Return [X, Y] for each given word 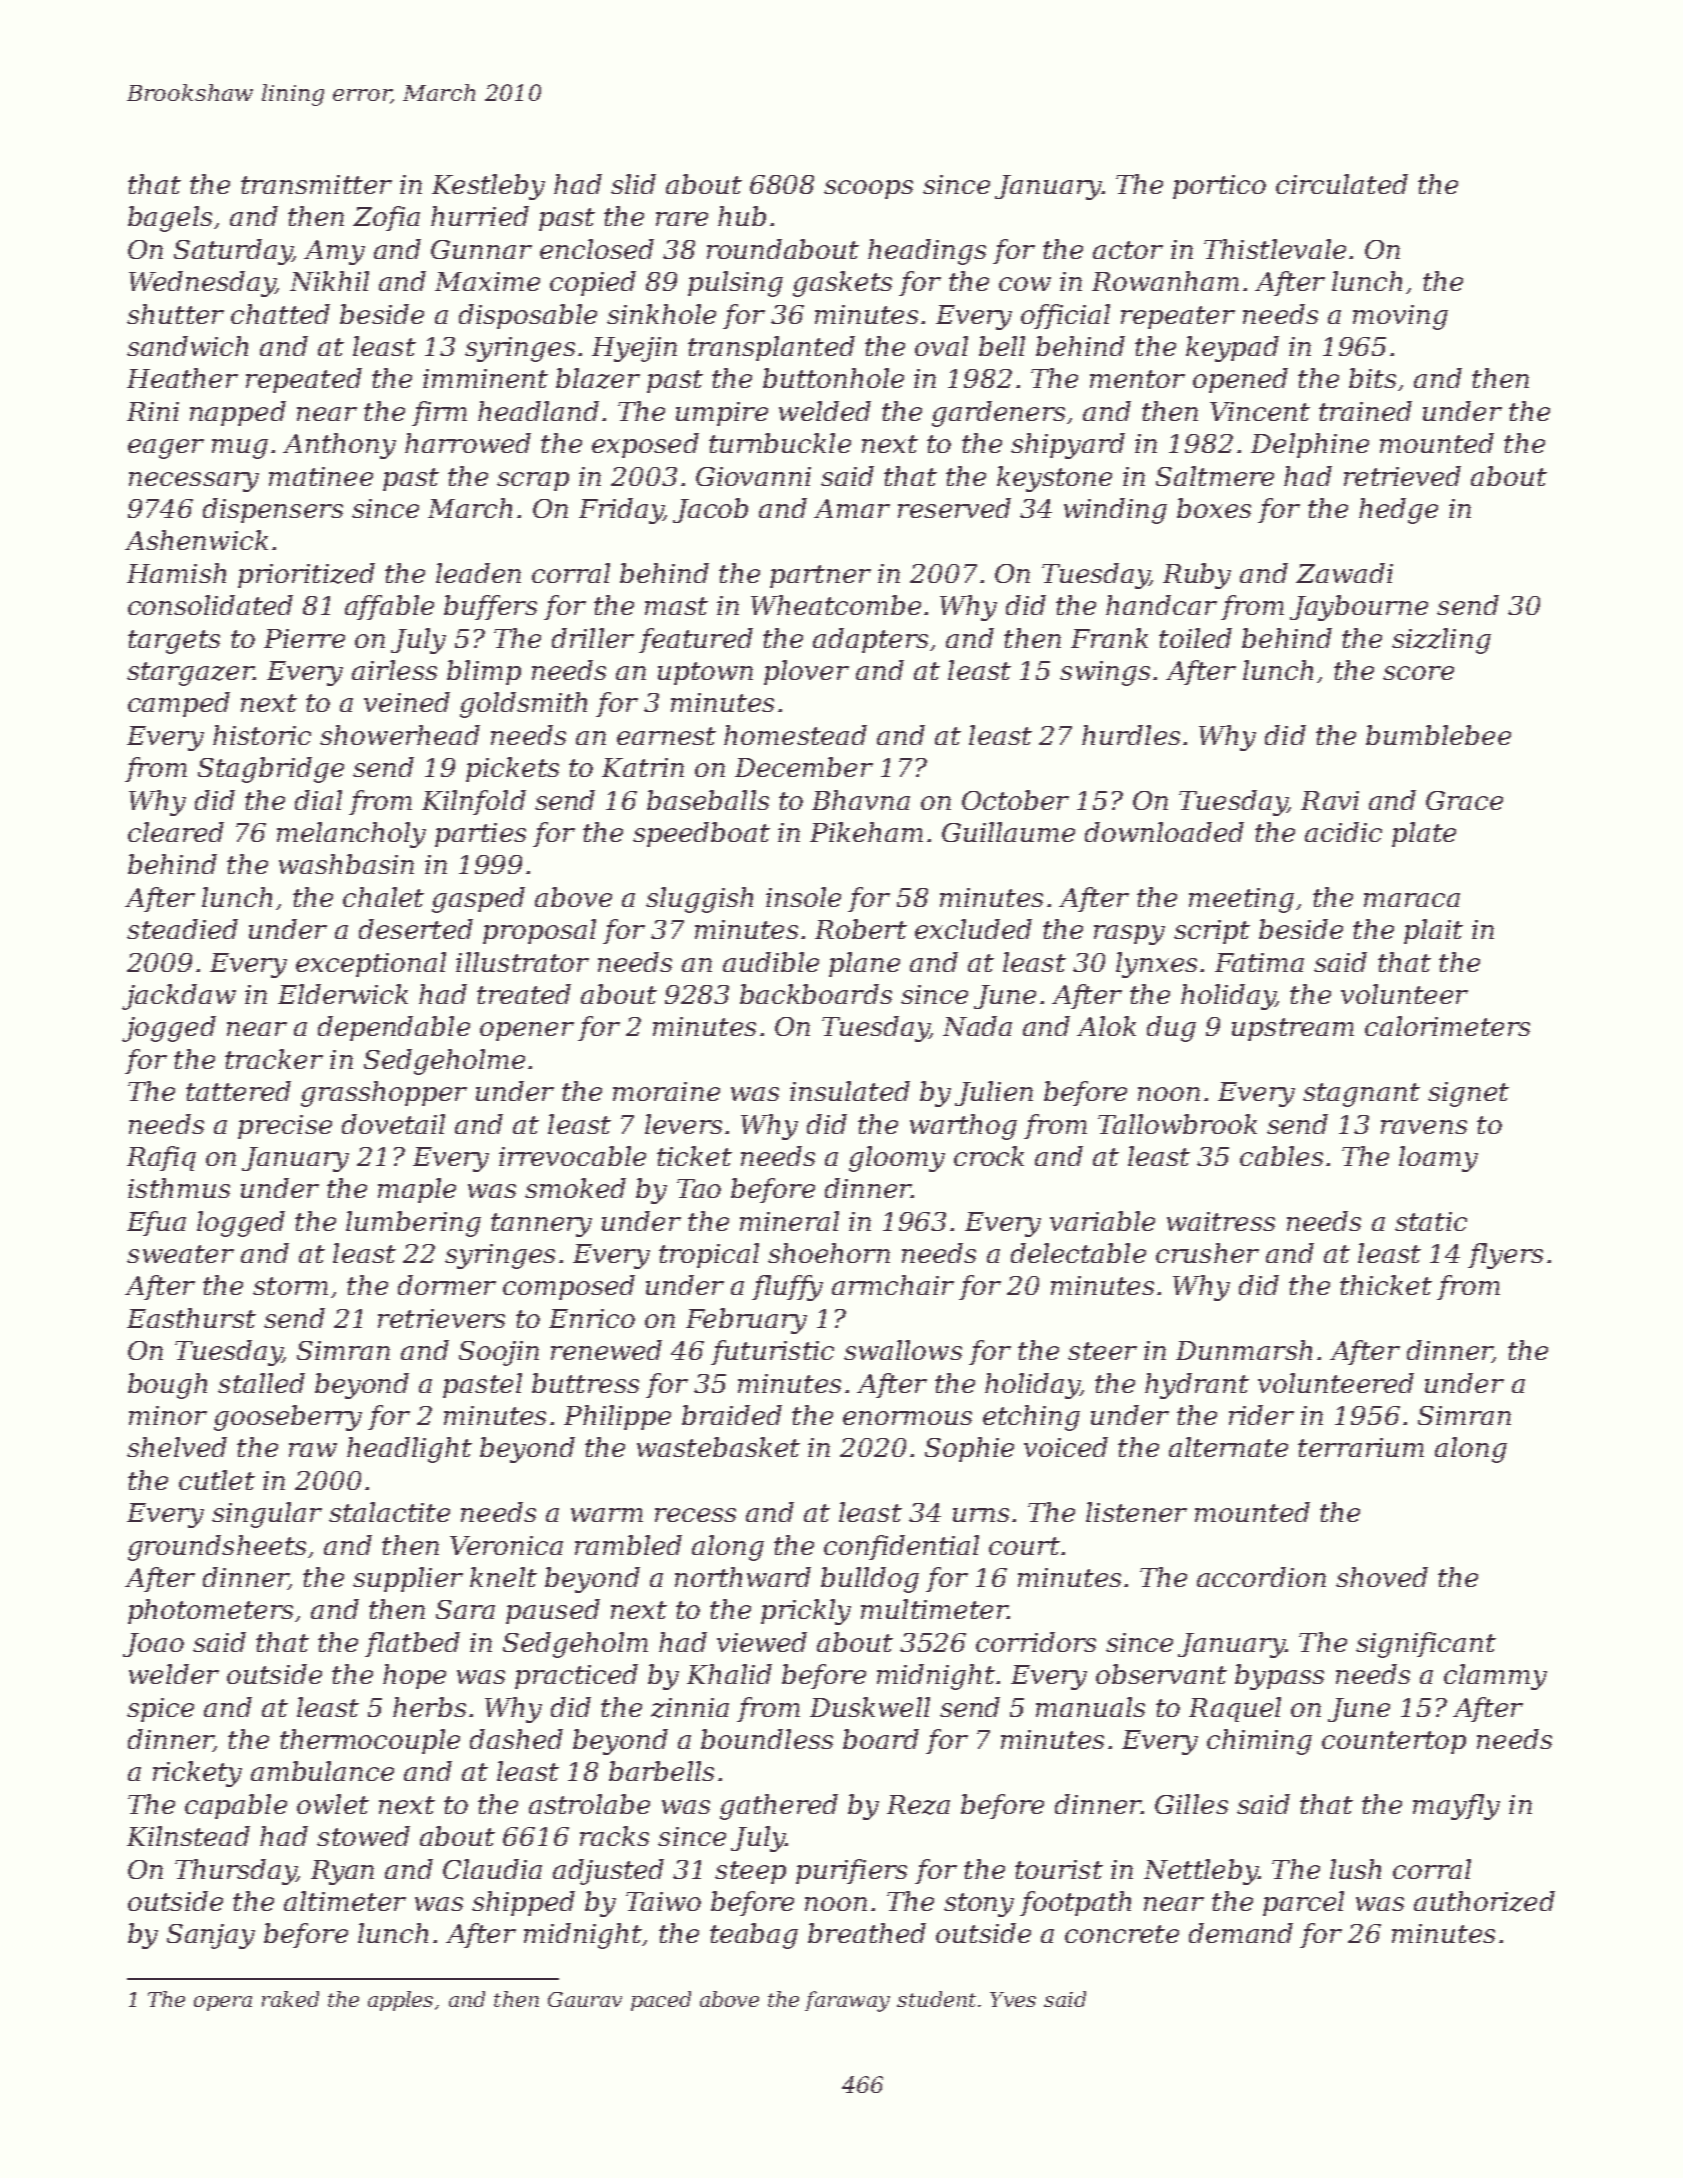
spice [160, 1710]
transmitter [316, 184]
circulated [1342, 184]
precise [285, 1127]
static [1431, 1221]
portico [1219, 187]
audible [771, 962]
